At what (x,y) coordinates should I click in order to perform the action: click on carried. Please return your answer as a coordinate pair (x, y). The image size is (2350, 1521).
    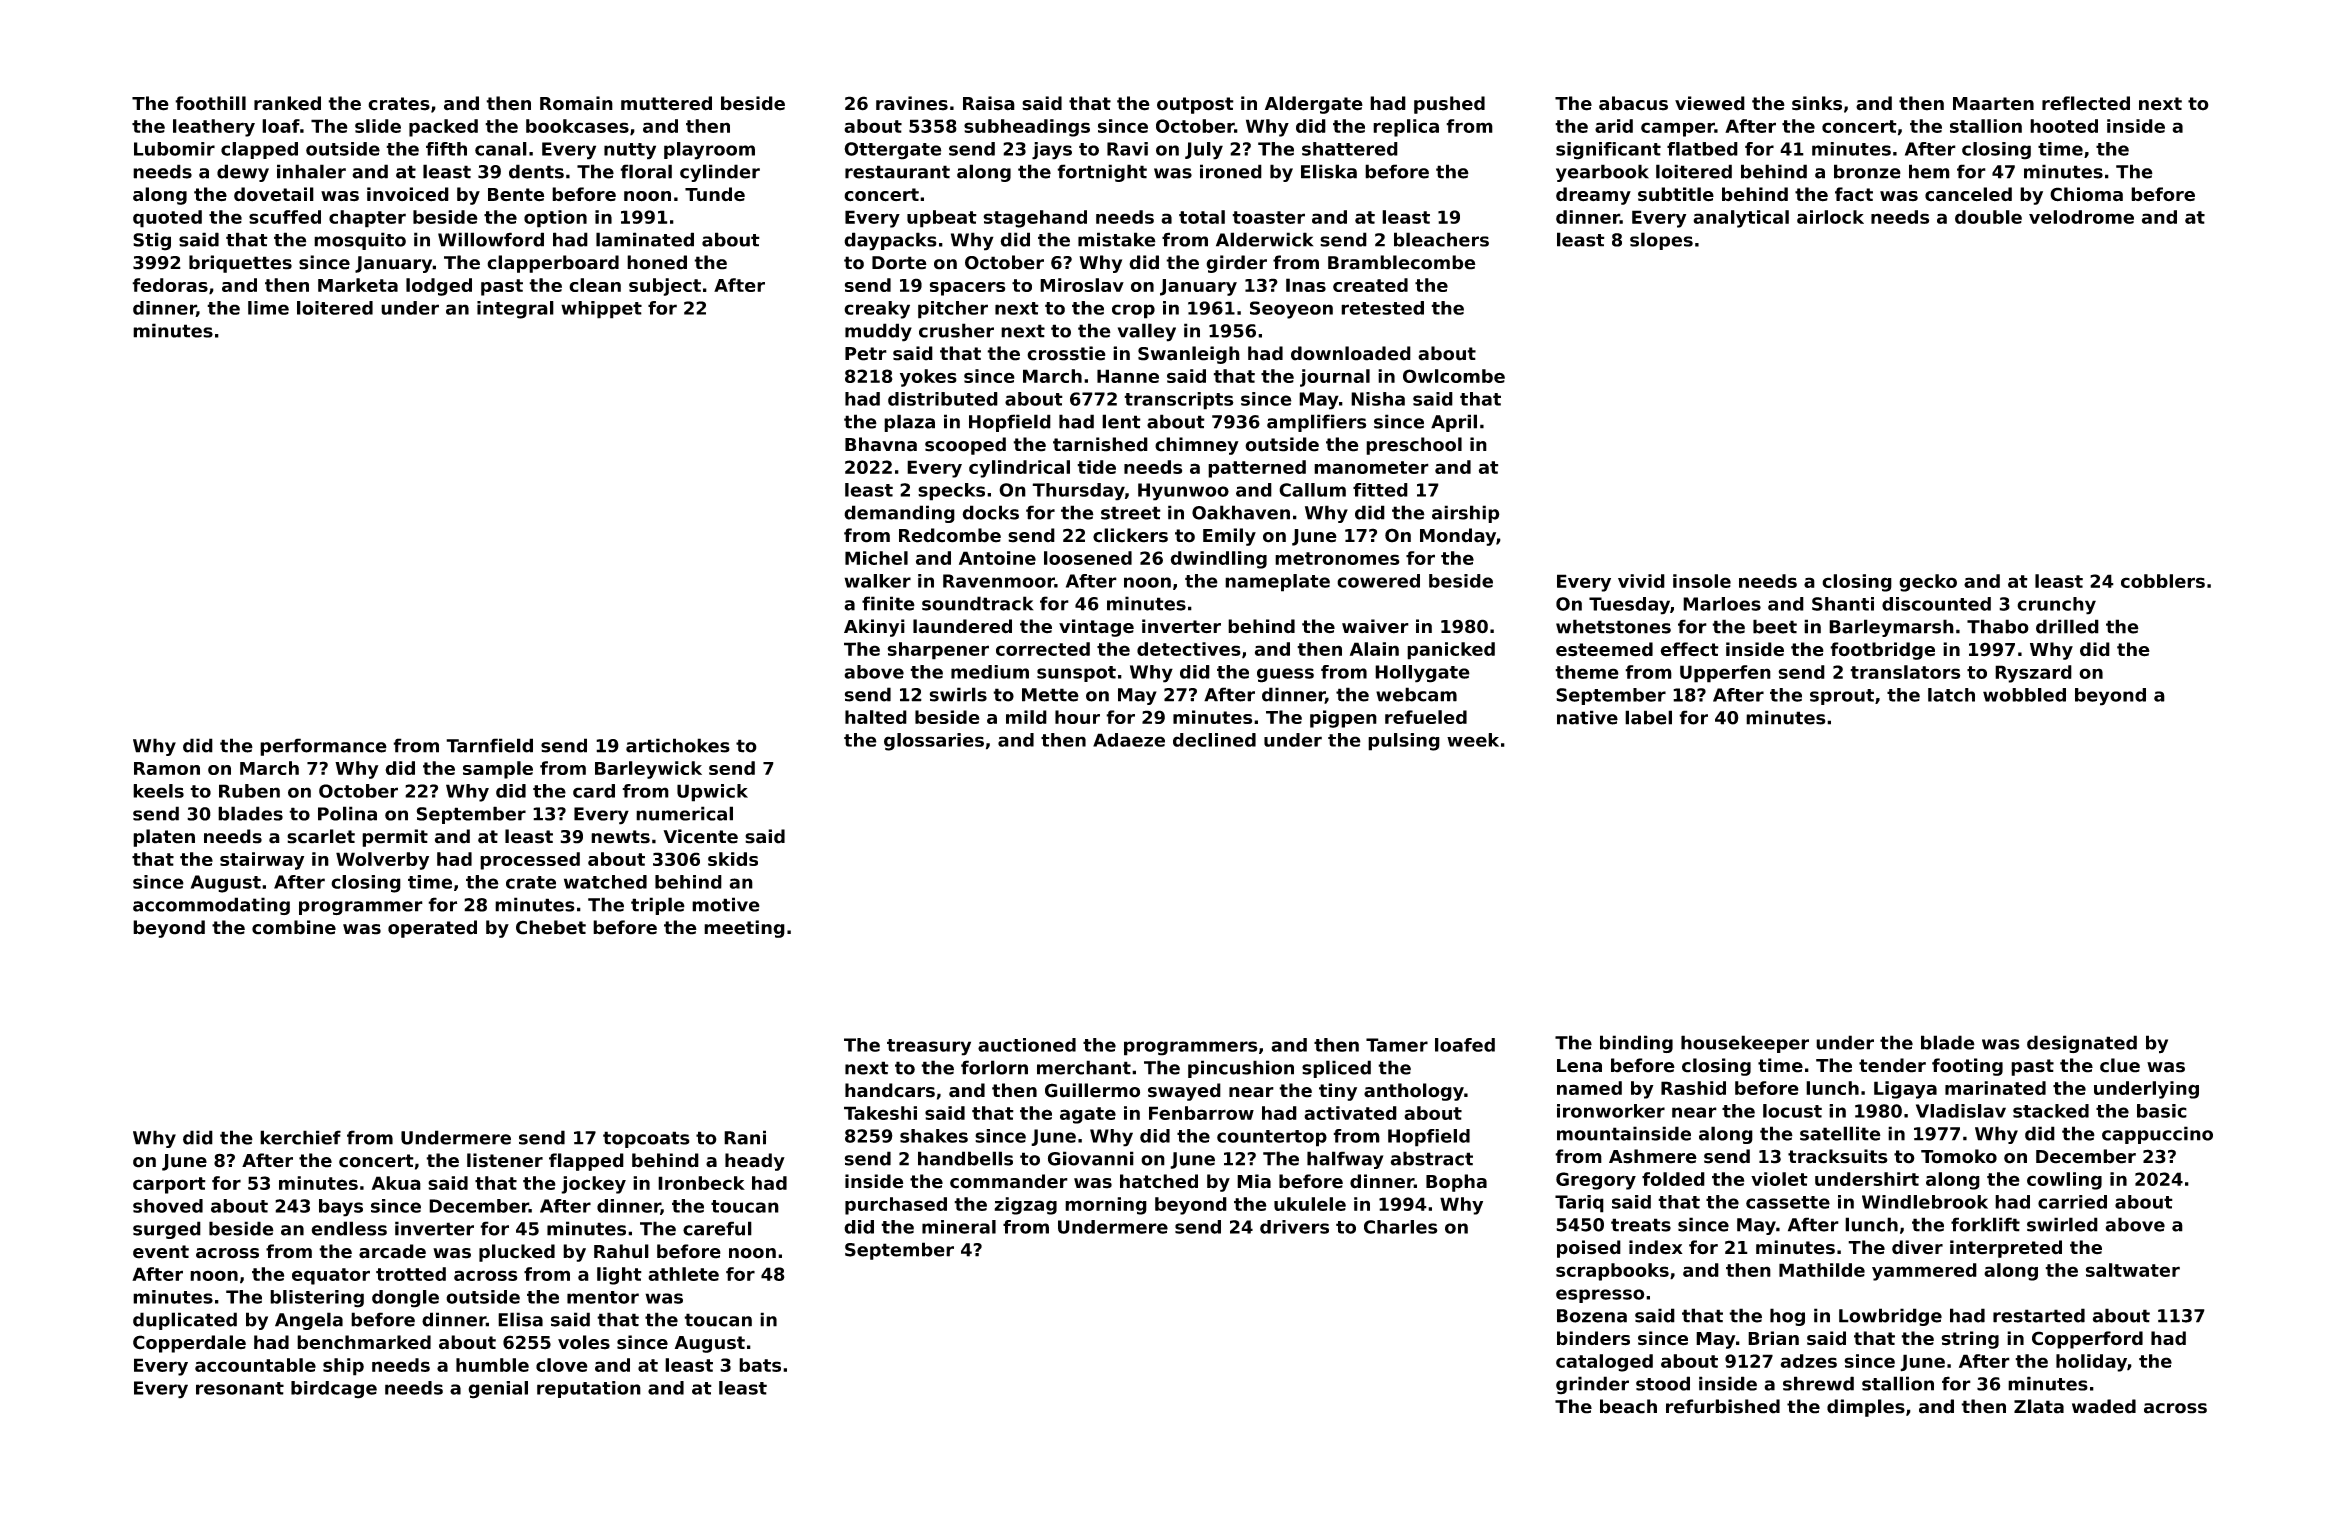
    Looking at the image, I should click on (2072, 1202).
